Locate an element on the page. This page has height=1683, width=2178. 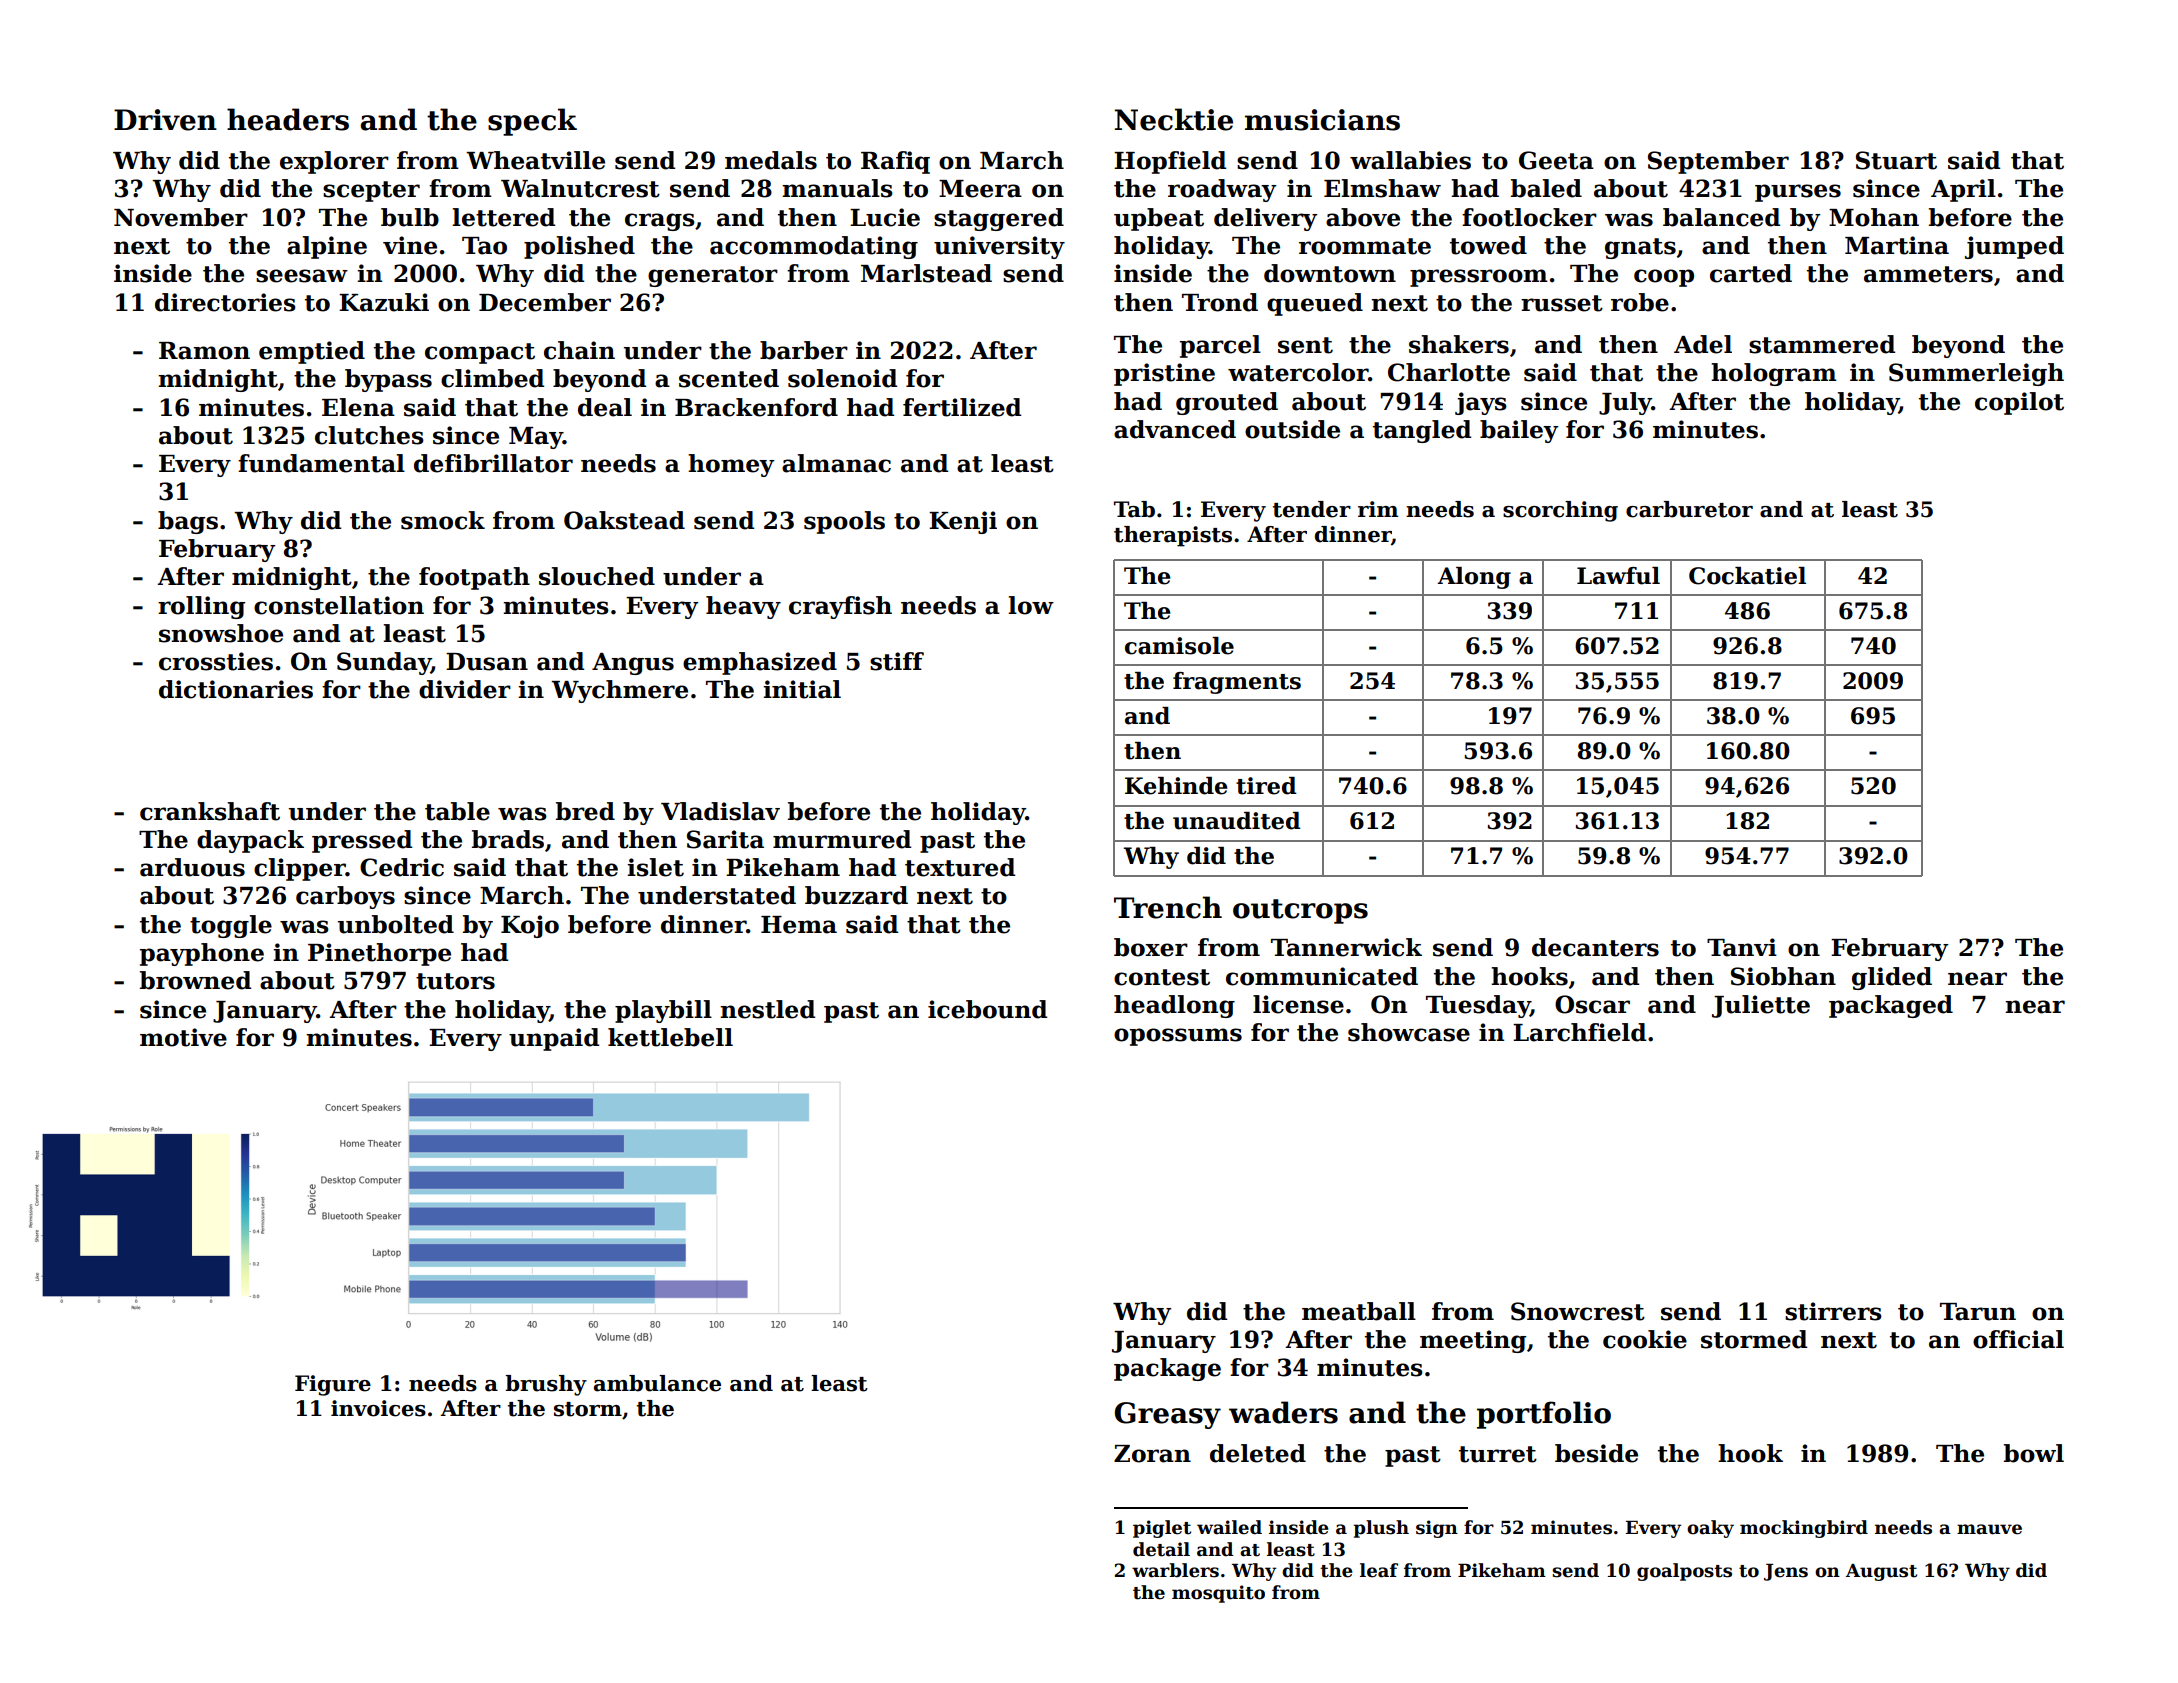
downtown is located at coordinates (1330, 273).
